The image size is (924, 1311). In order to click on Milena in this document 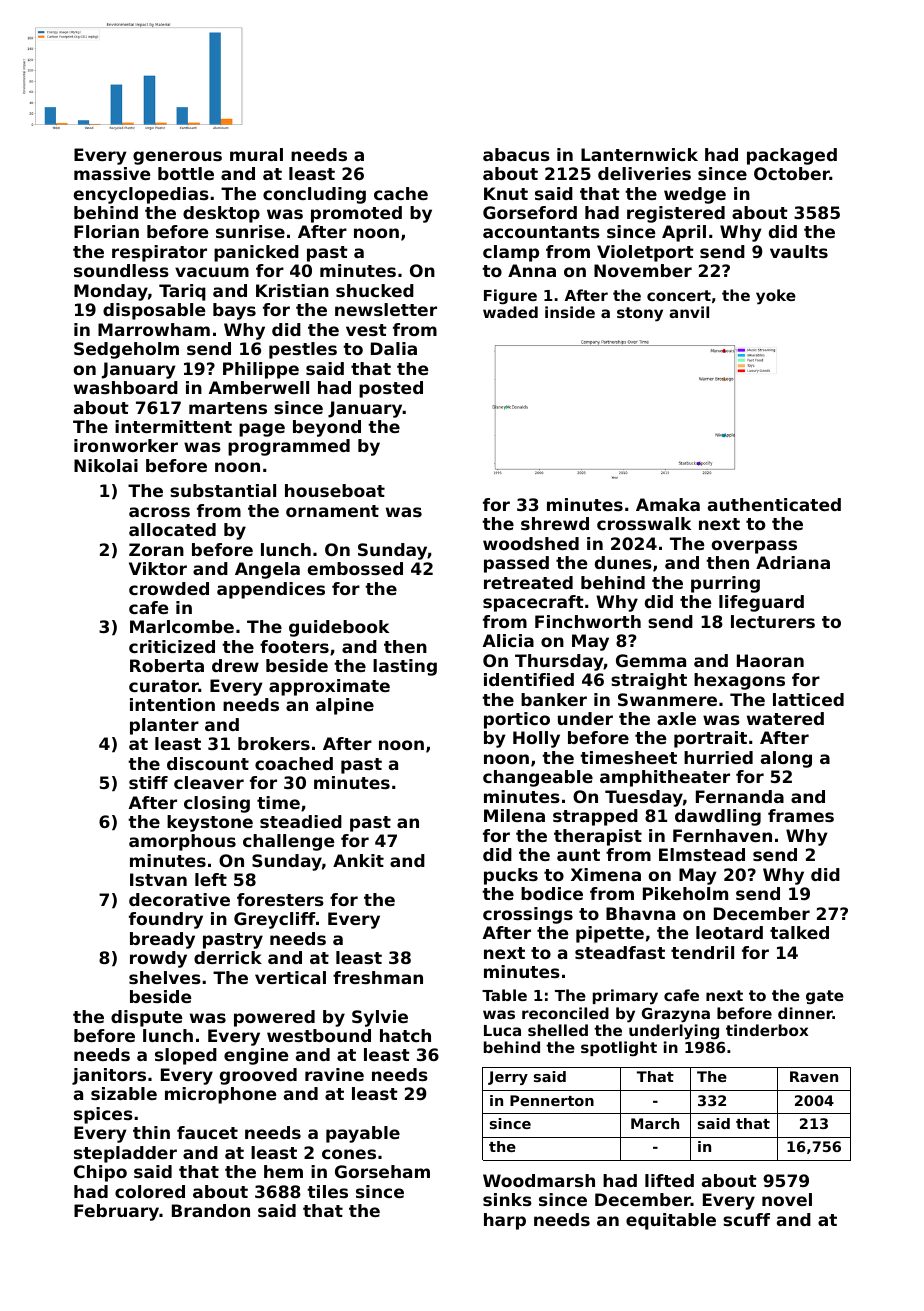, I will do `click(514, 815)`.
